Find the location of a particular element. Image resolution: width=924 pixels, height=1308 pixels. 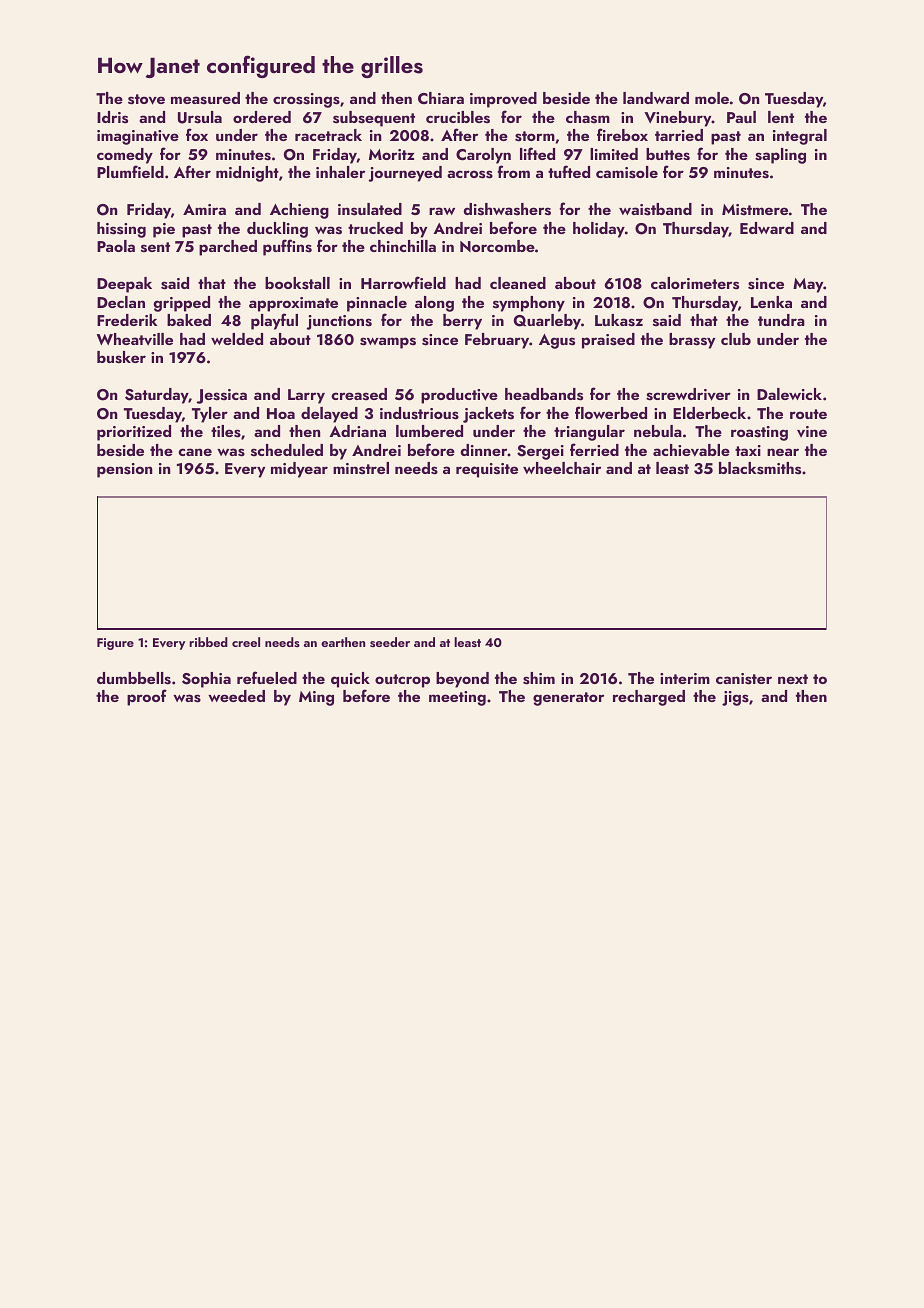

sapling is located at coordinates (780, 156).
